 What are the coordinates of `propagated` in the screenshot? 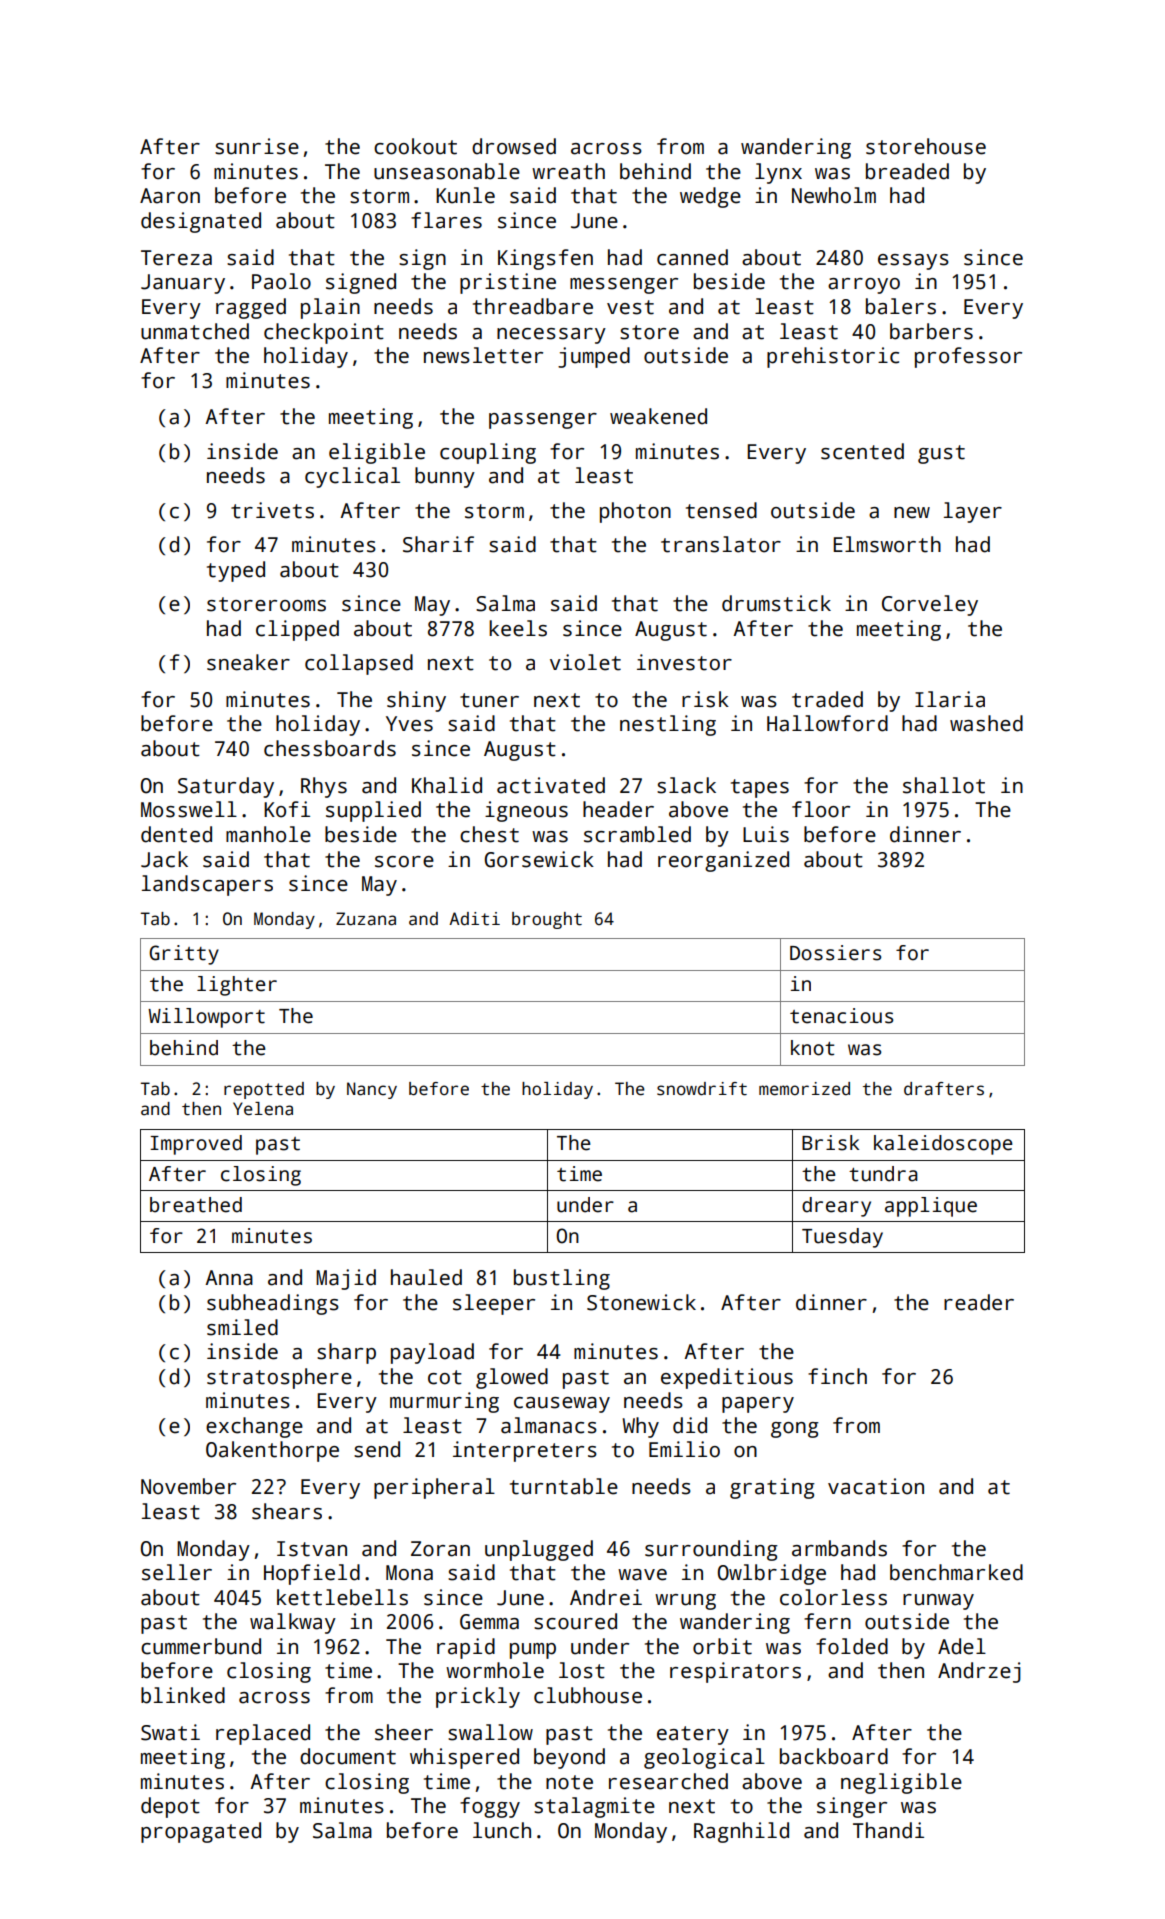 It's located at (201, 1832).
